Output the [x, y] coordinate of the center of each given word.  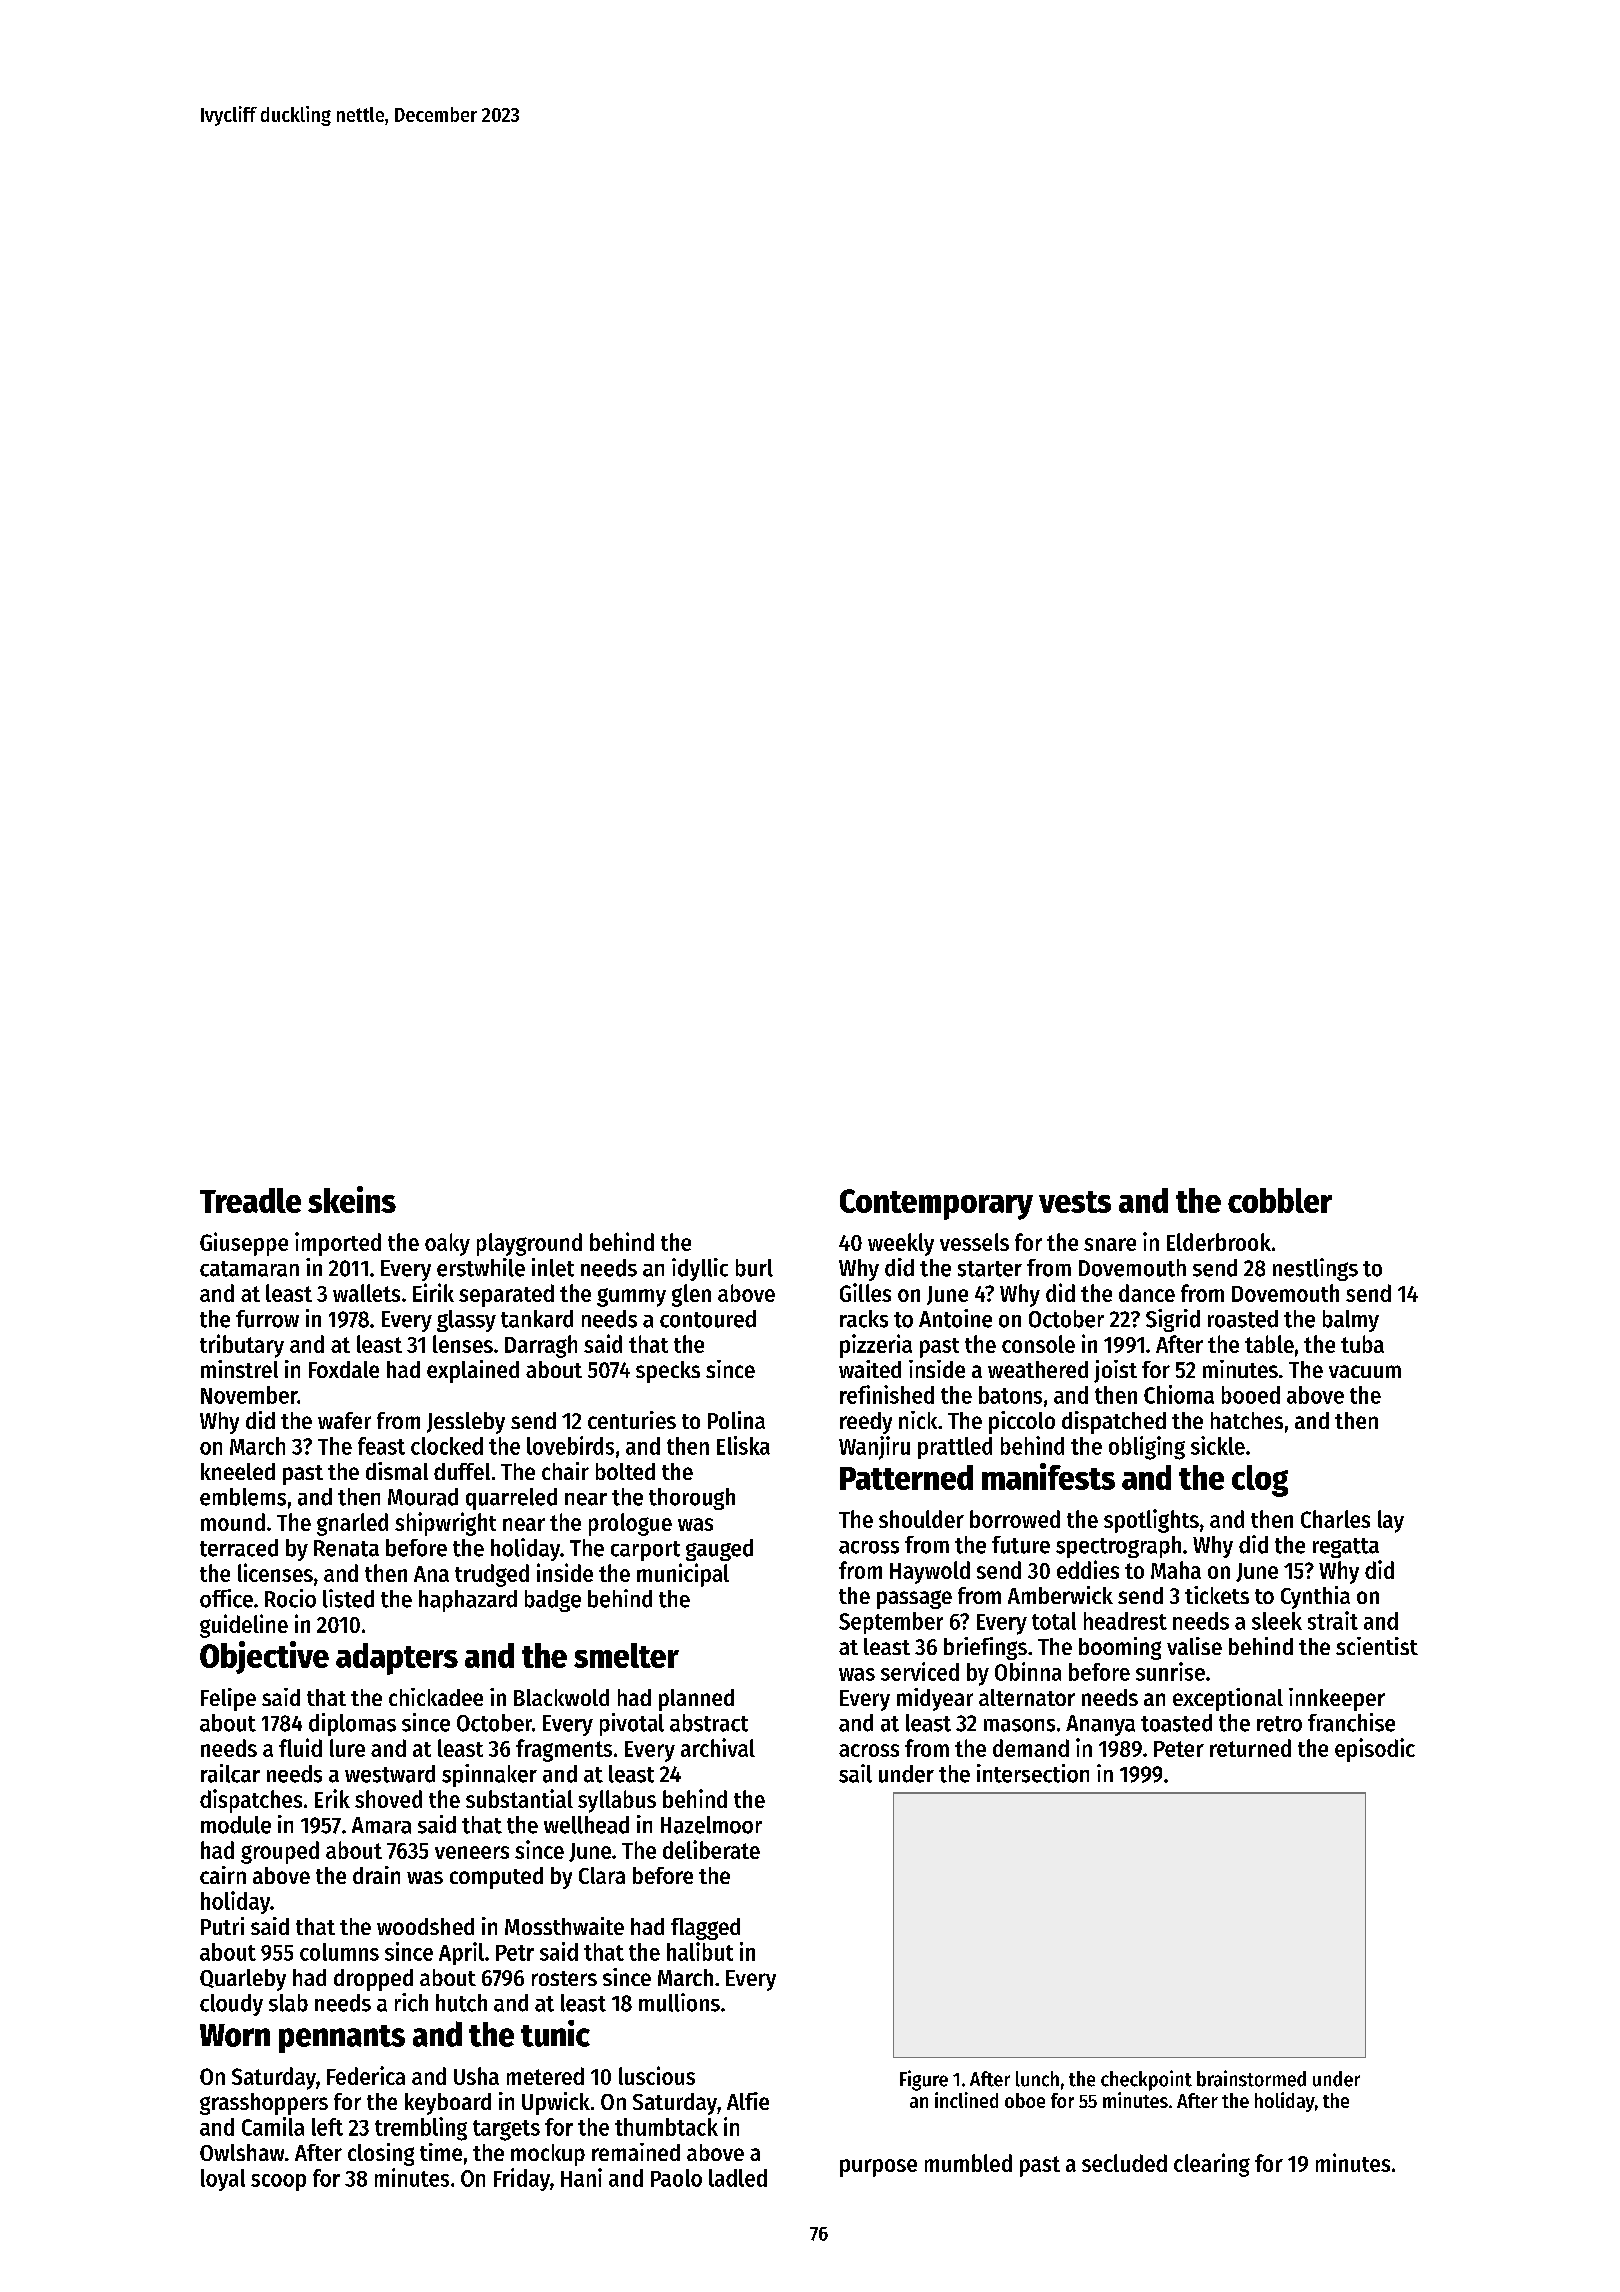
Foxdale [344, 1369]
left [327, 2127]
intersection [1033, 1773]
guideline [244, 1626]
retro [1279, 1724]
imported [338, 1244]
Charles [1335, 1519]
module [236, 1825]
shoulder [921, 1519]
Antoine [955, 1318]
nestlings [1315, 1269]
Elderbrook [1219, 1242]
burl [754, 1268]
